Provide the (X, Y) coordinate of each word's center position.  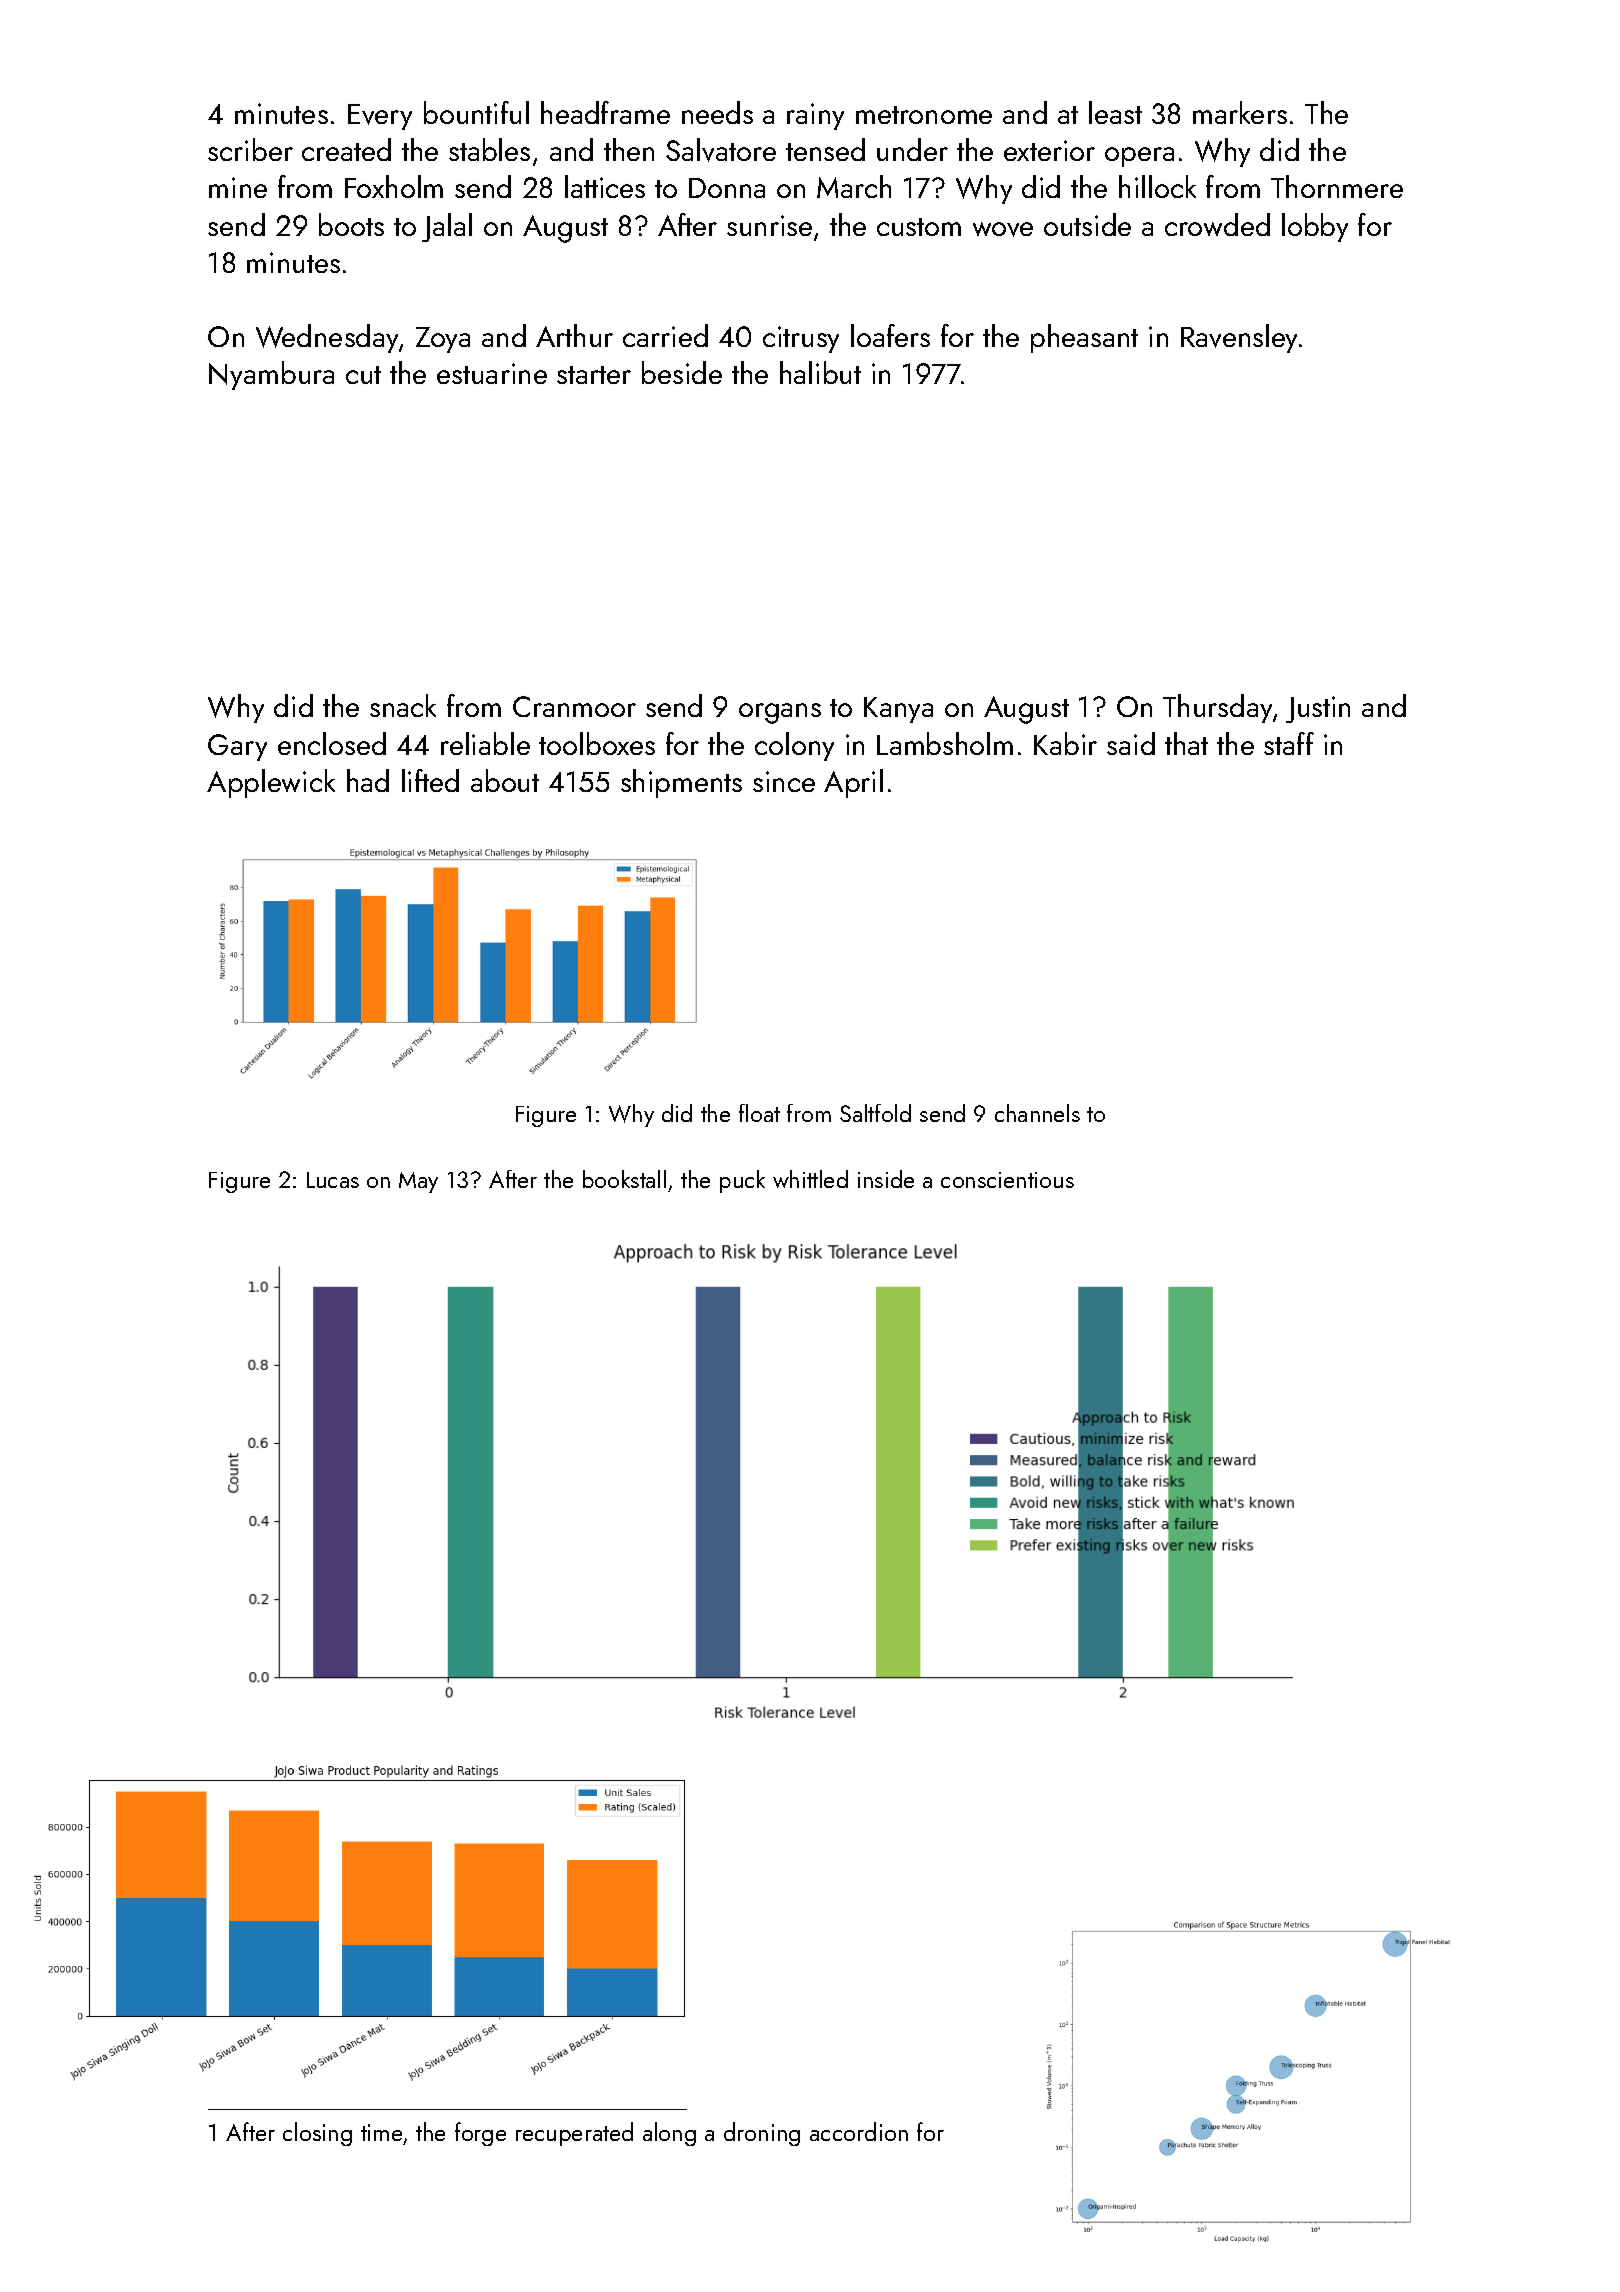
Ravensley (1239, 338)
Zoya (443, 340)
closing (317, 2134)
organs (780, 713)
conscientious (1007, 1180)
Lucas (333, 1180)
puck (742, 1181)
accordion (859, 2131)
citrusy (801, 339)
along (669, 2134)
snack (403, 705)
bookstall (624, 1179)
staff (1289, 743)
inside (886, 1179)
